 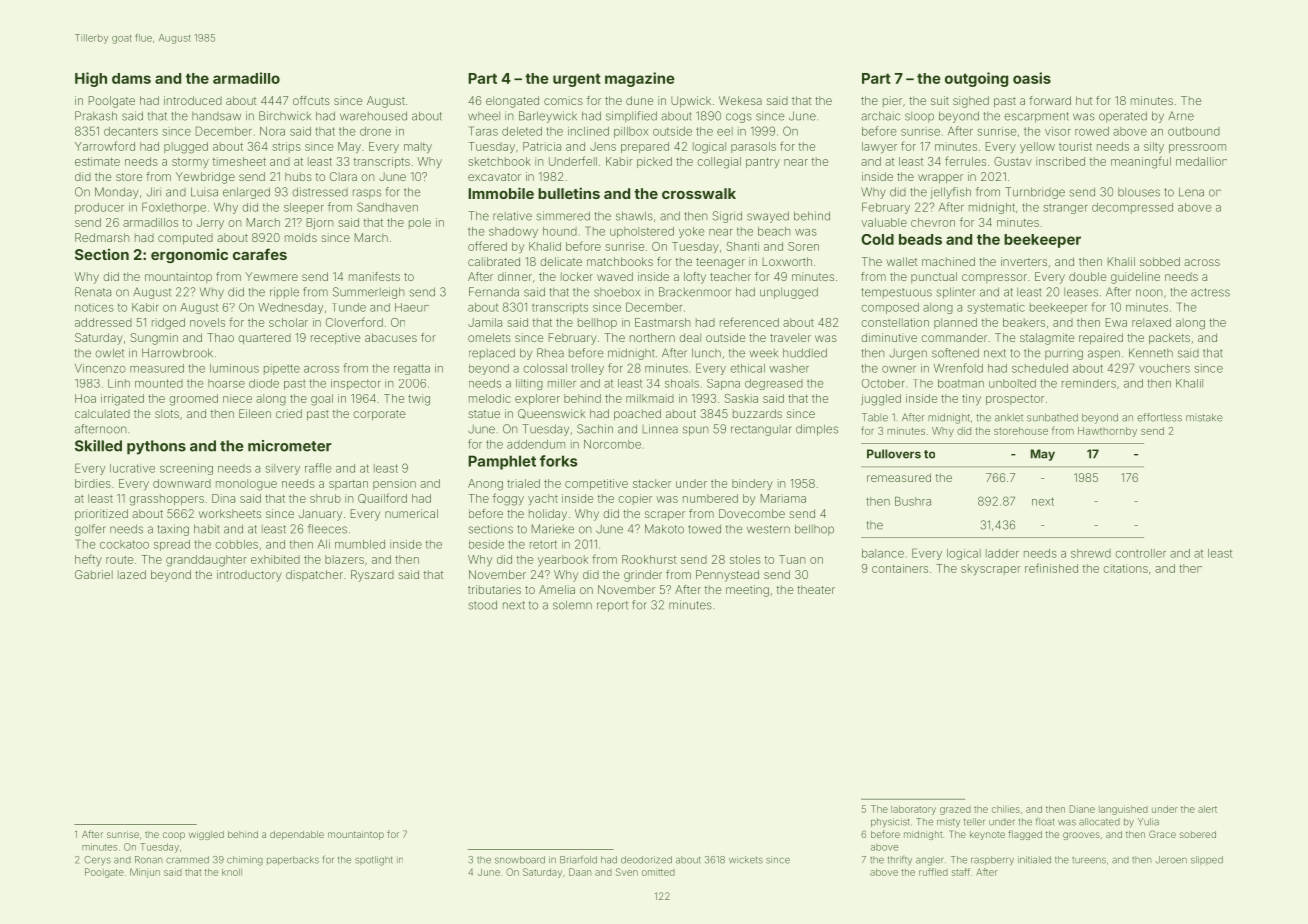 I want to click on dams, so click(x=131, y=78).
